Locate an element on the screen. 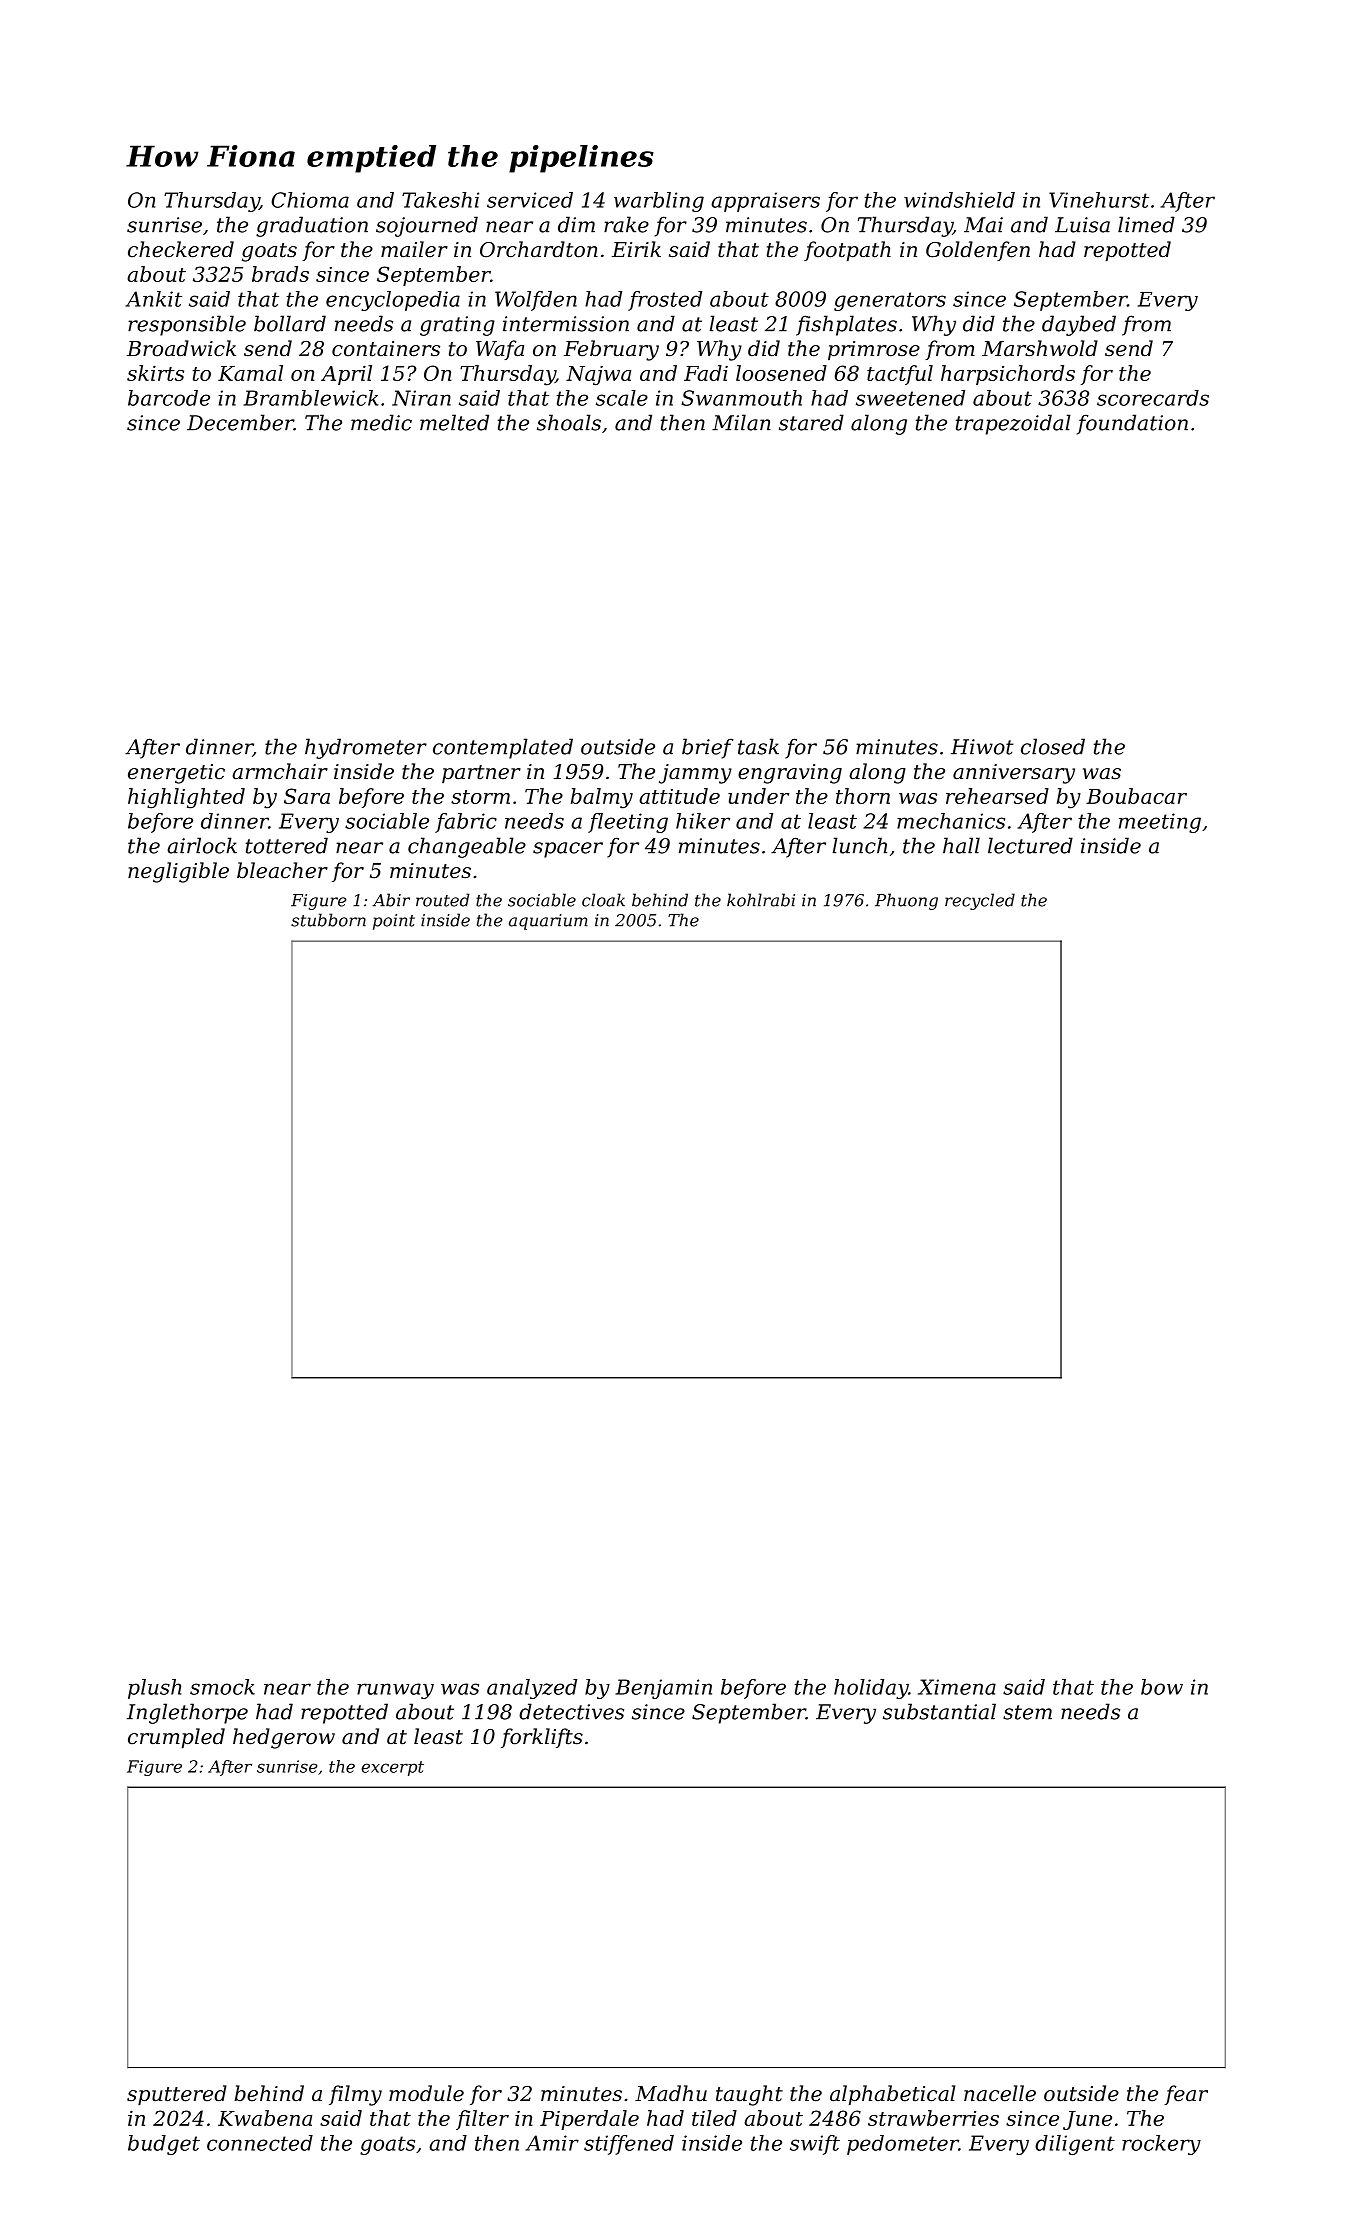 The height and width of the screenshot is (2229, 1353). checkered is located at coordinates (181, 249).
